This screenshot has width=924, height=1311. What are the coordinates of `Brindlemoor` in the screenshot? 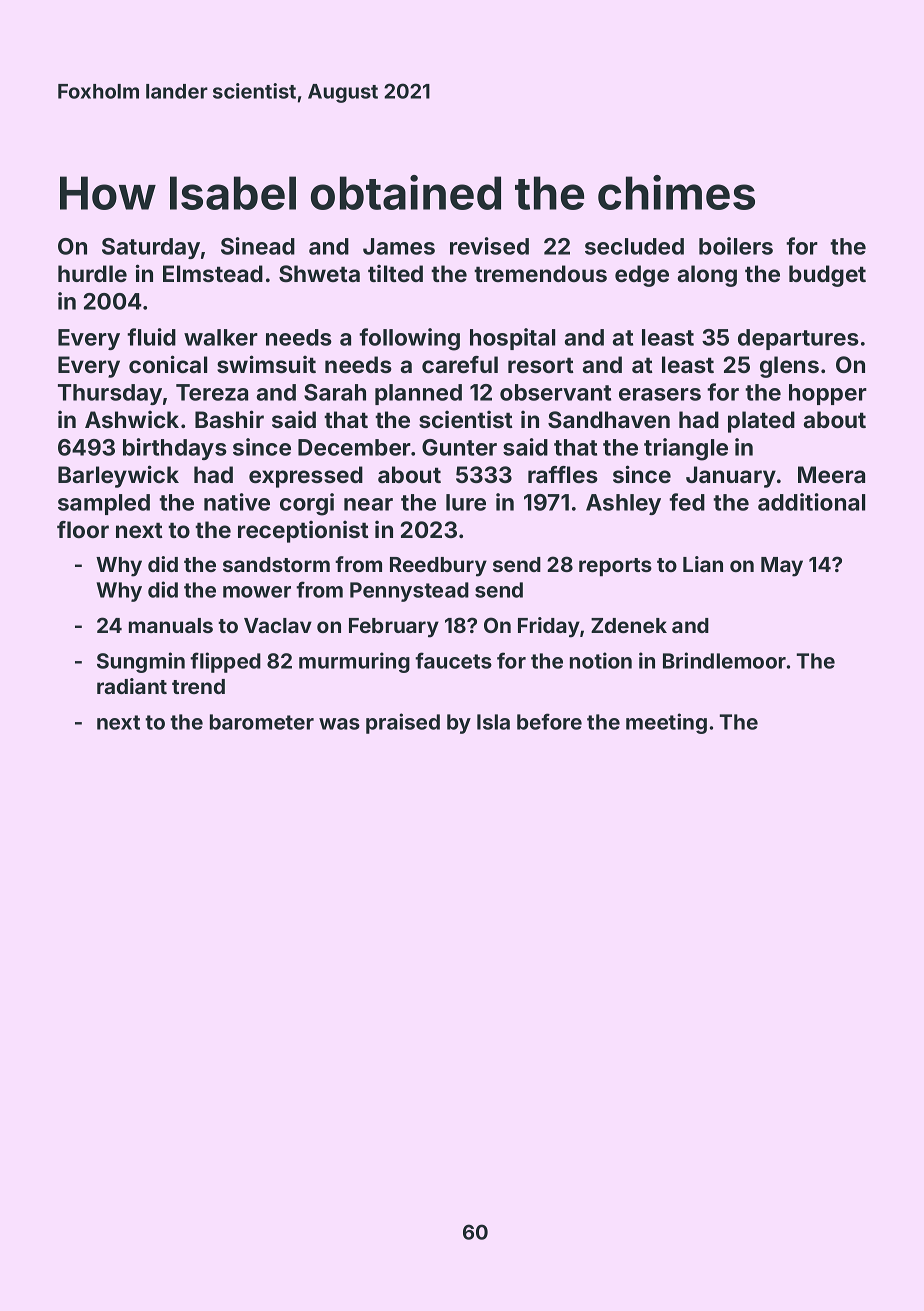 It's located at (724, 660).
